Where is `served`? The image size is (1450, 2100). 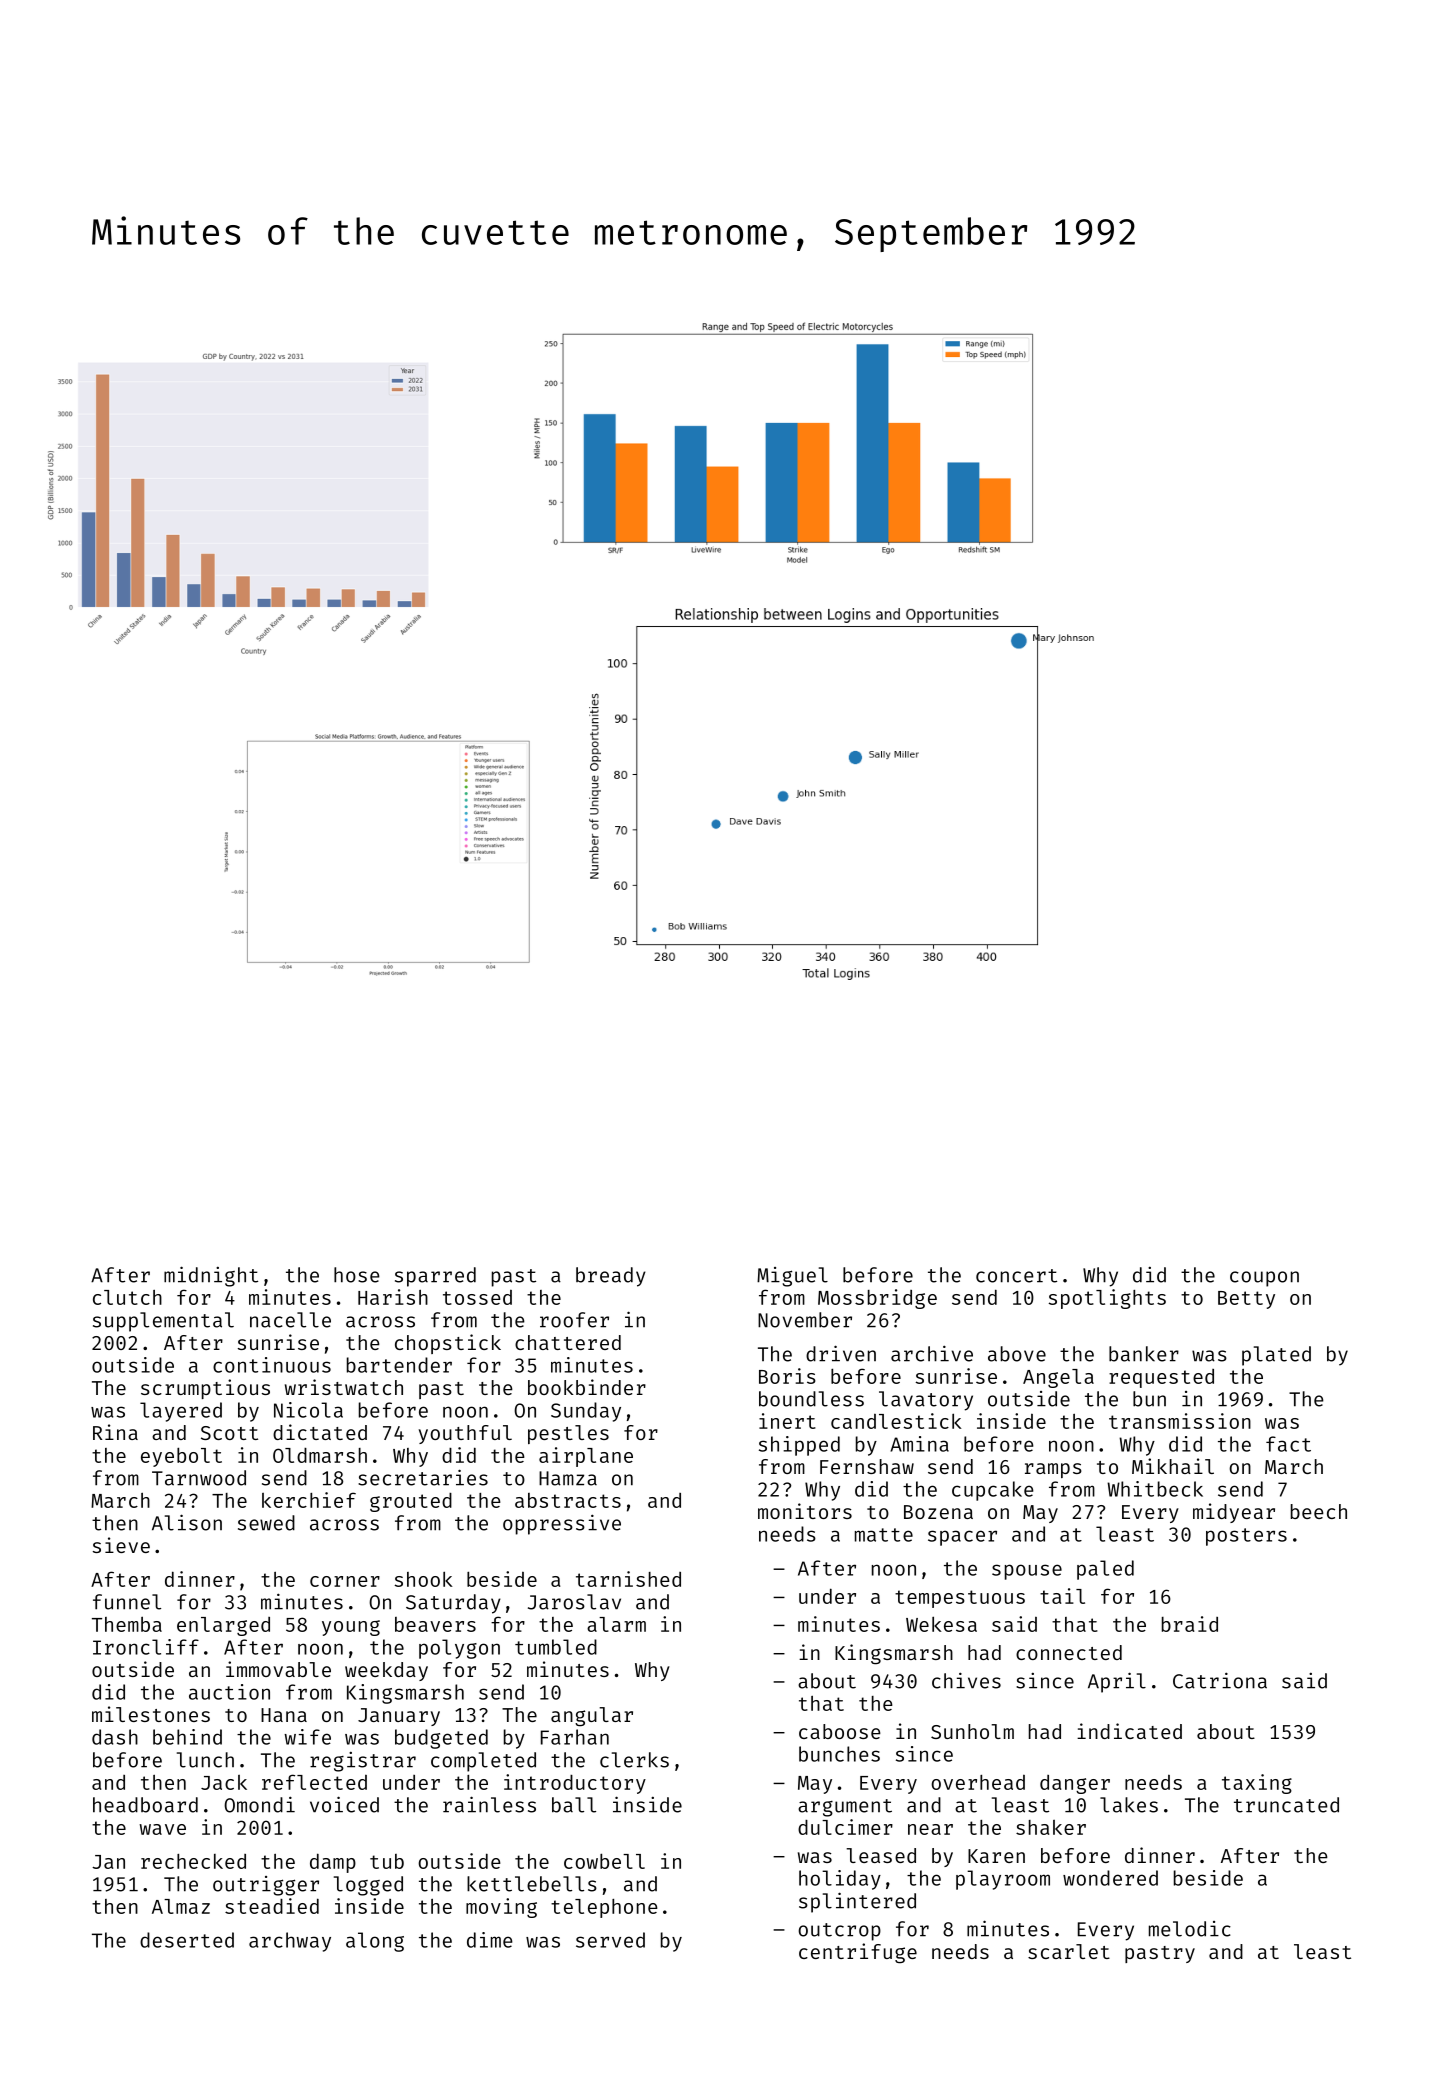 served is located at coordinates (610, 1940).
